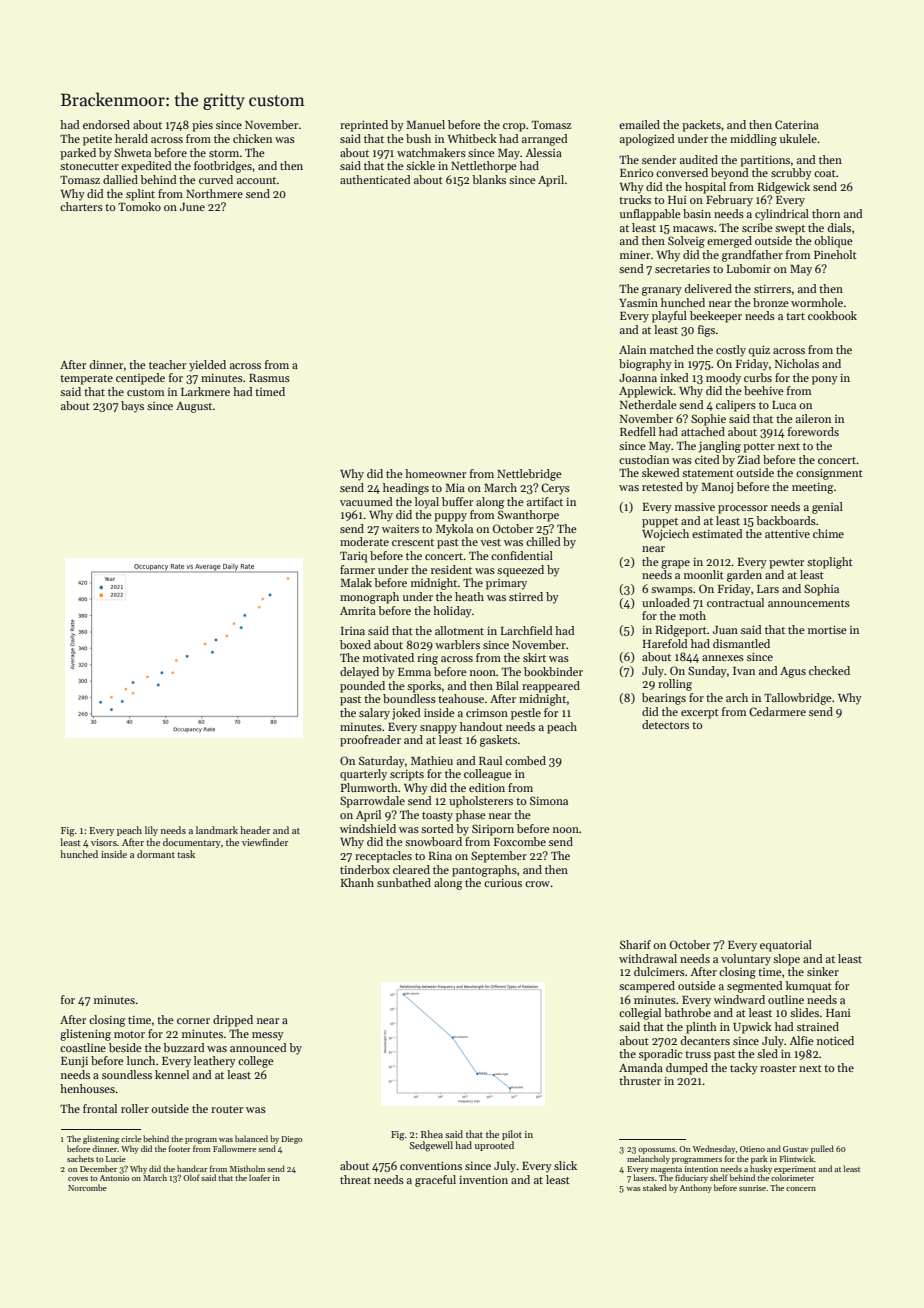  I want to click on Yasmin, so click(638, 302).
